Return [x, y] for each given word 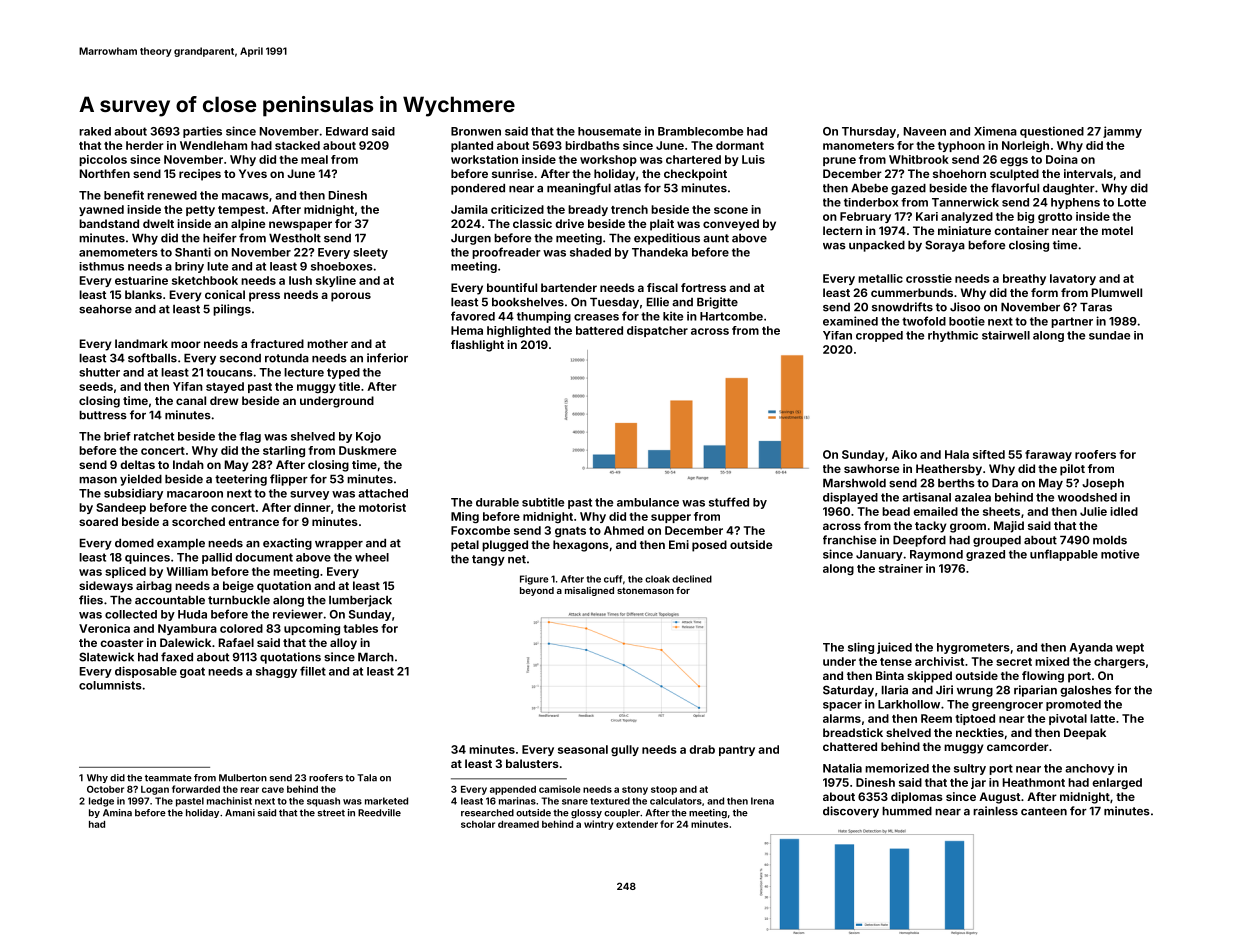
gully [625, 751]
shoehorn [959, 173]
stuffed [729, 502]
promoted [1073, 705]
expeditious [667, 239]
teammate [168, 778]
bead [896, 511]
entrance [253, 522]
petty [200, 211]
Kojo [368, 437]
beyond [537, 591]
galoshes [1086, 691]
